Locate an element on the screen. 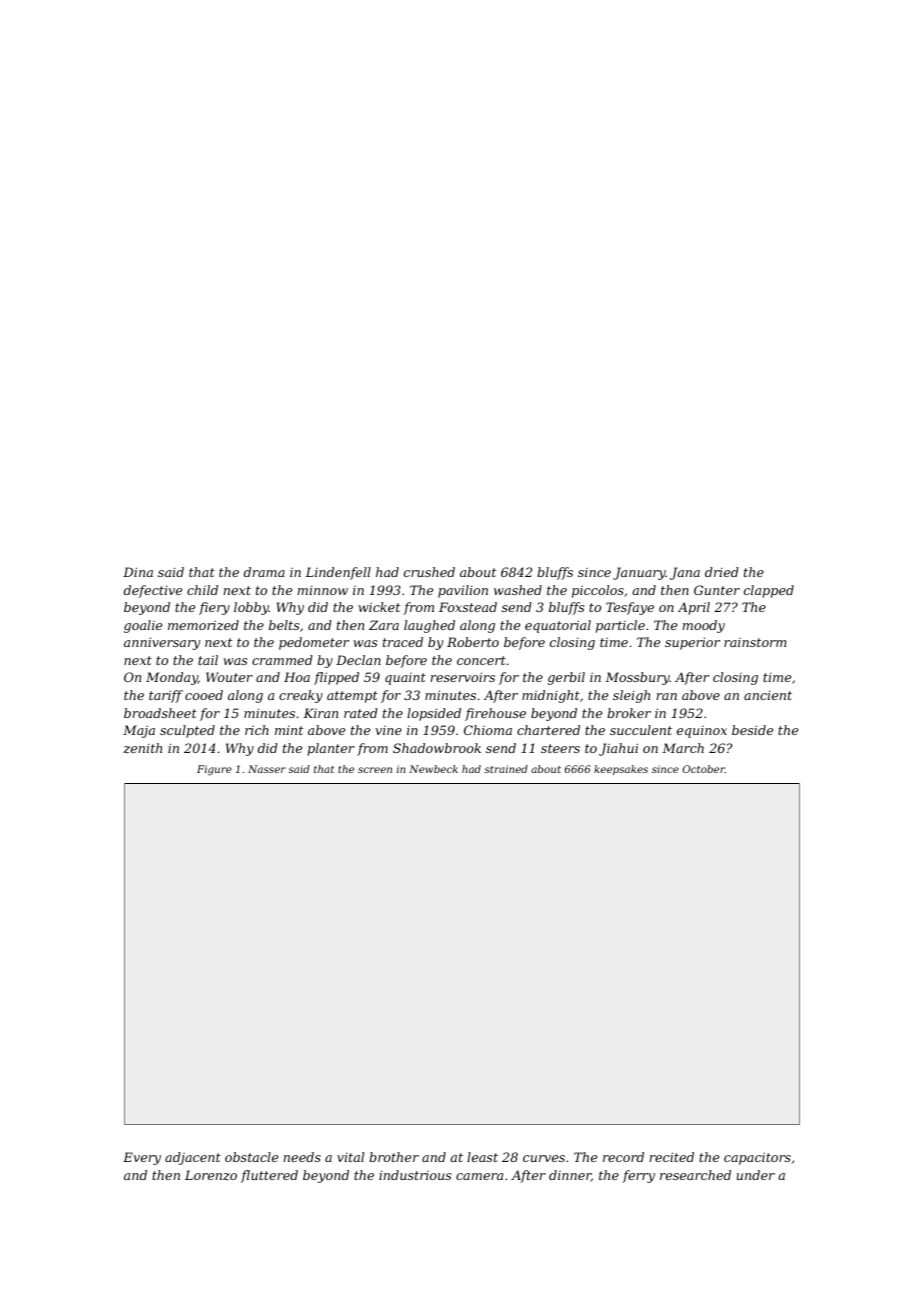 The width and height of the screenshot is (924, 1308). ancient is located at coordinates (768, 695).
